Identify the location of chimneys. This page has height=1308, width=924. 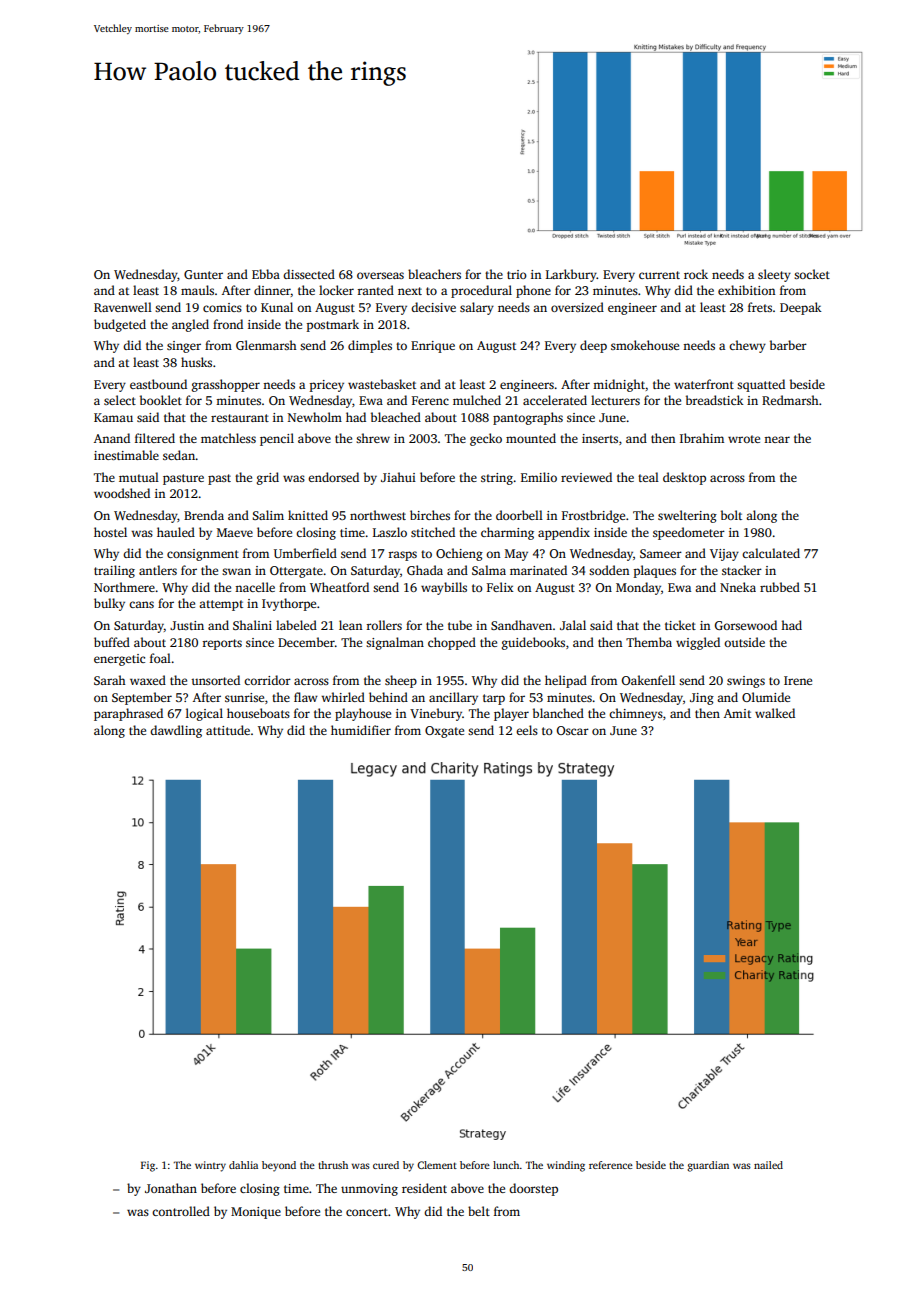
(636, 714).
